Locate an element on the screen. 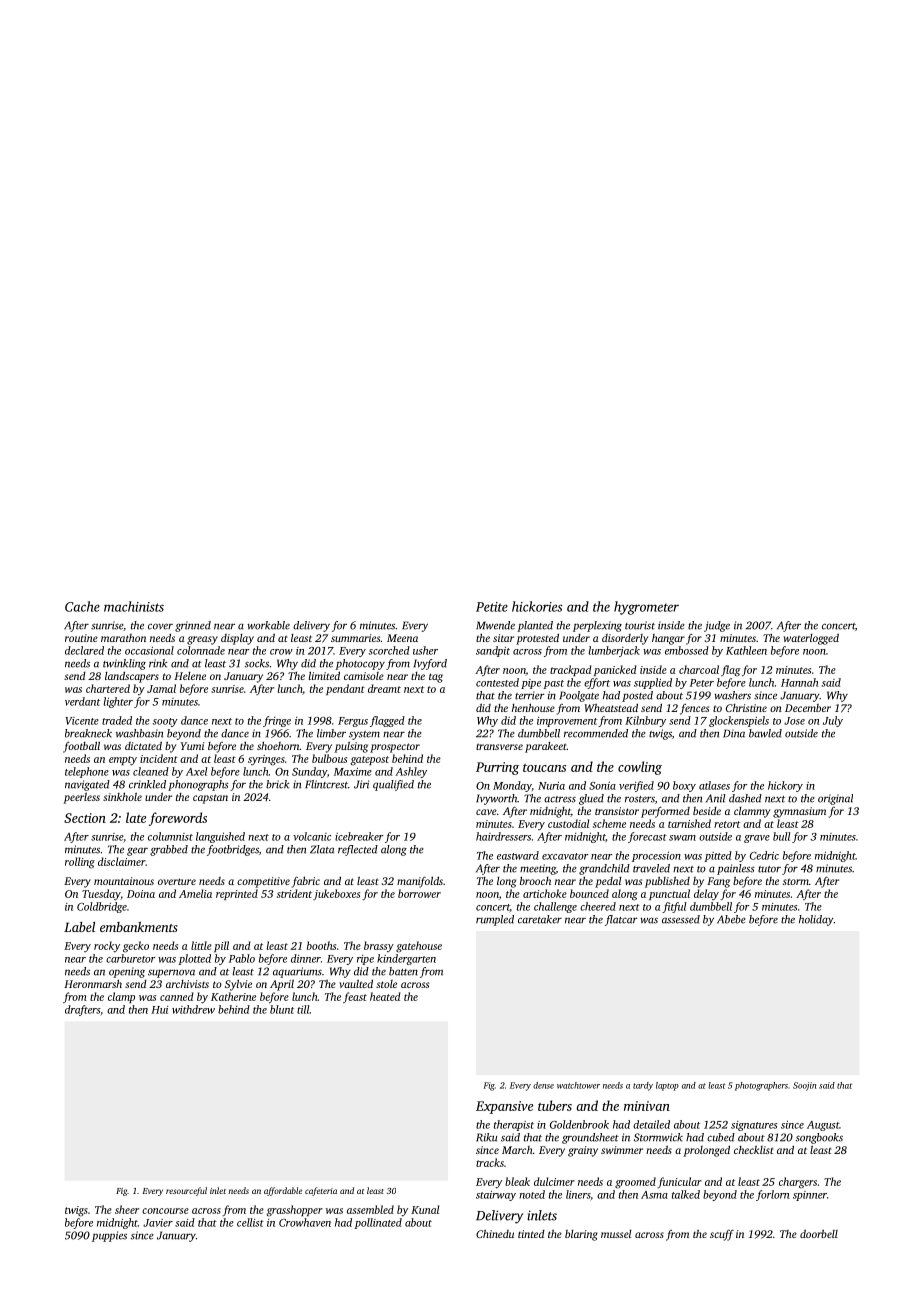  camisole is located at coordinates (364, 676).
